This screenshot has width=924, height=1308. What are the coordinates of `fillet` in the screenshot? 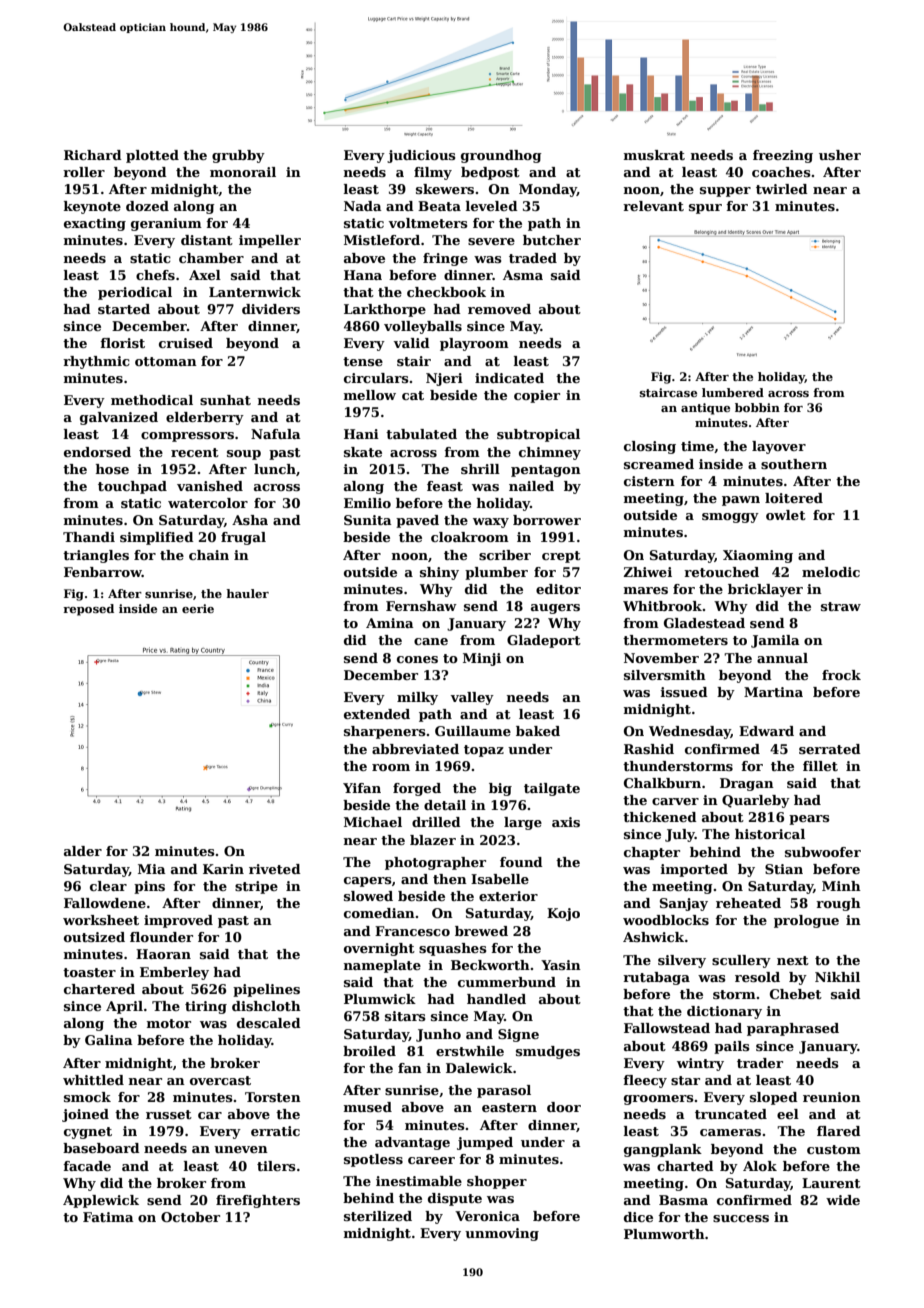 It's located at (820, 766).
